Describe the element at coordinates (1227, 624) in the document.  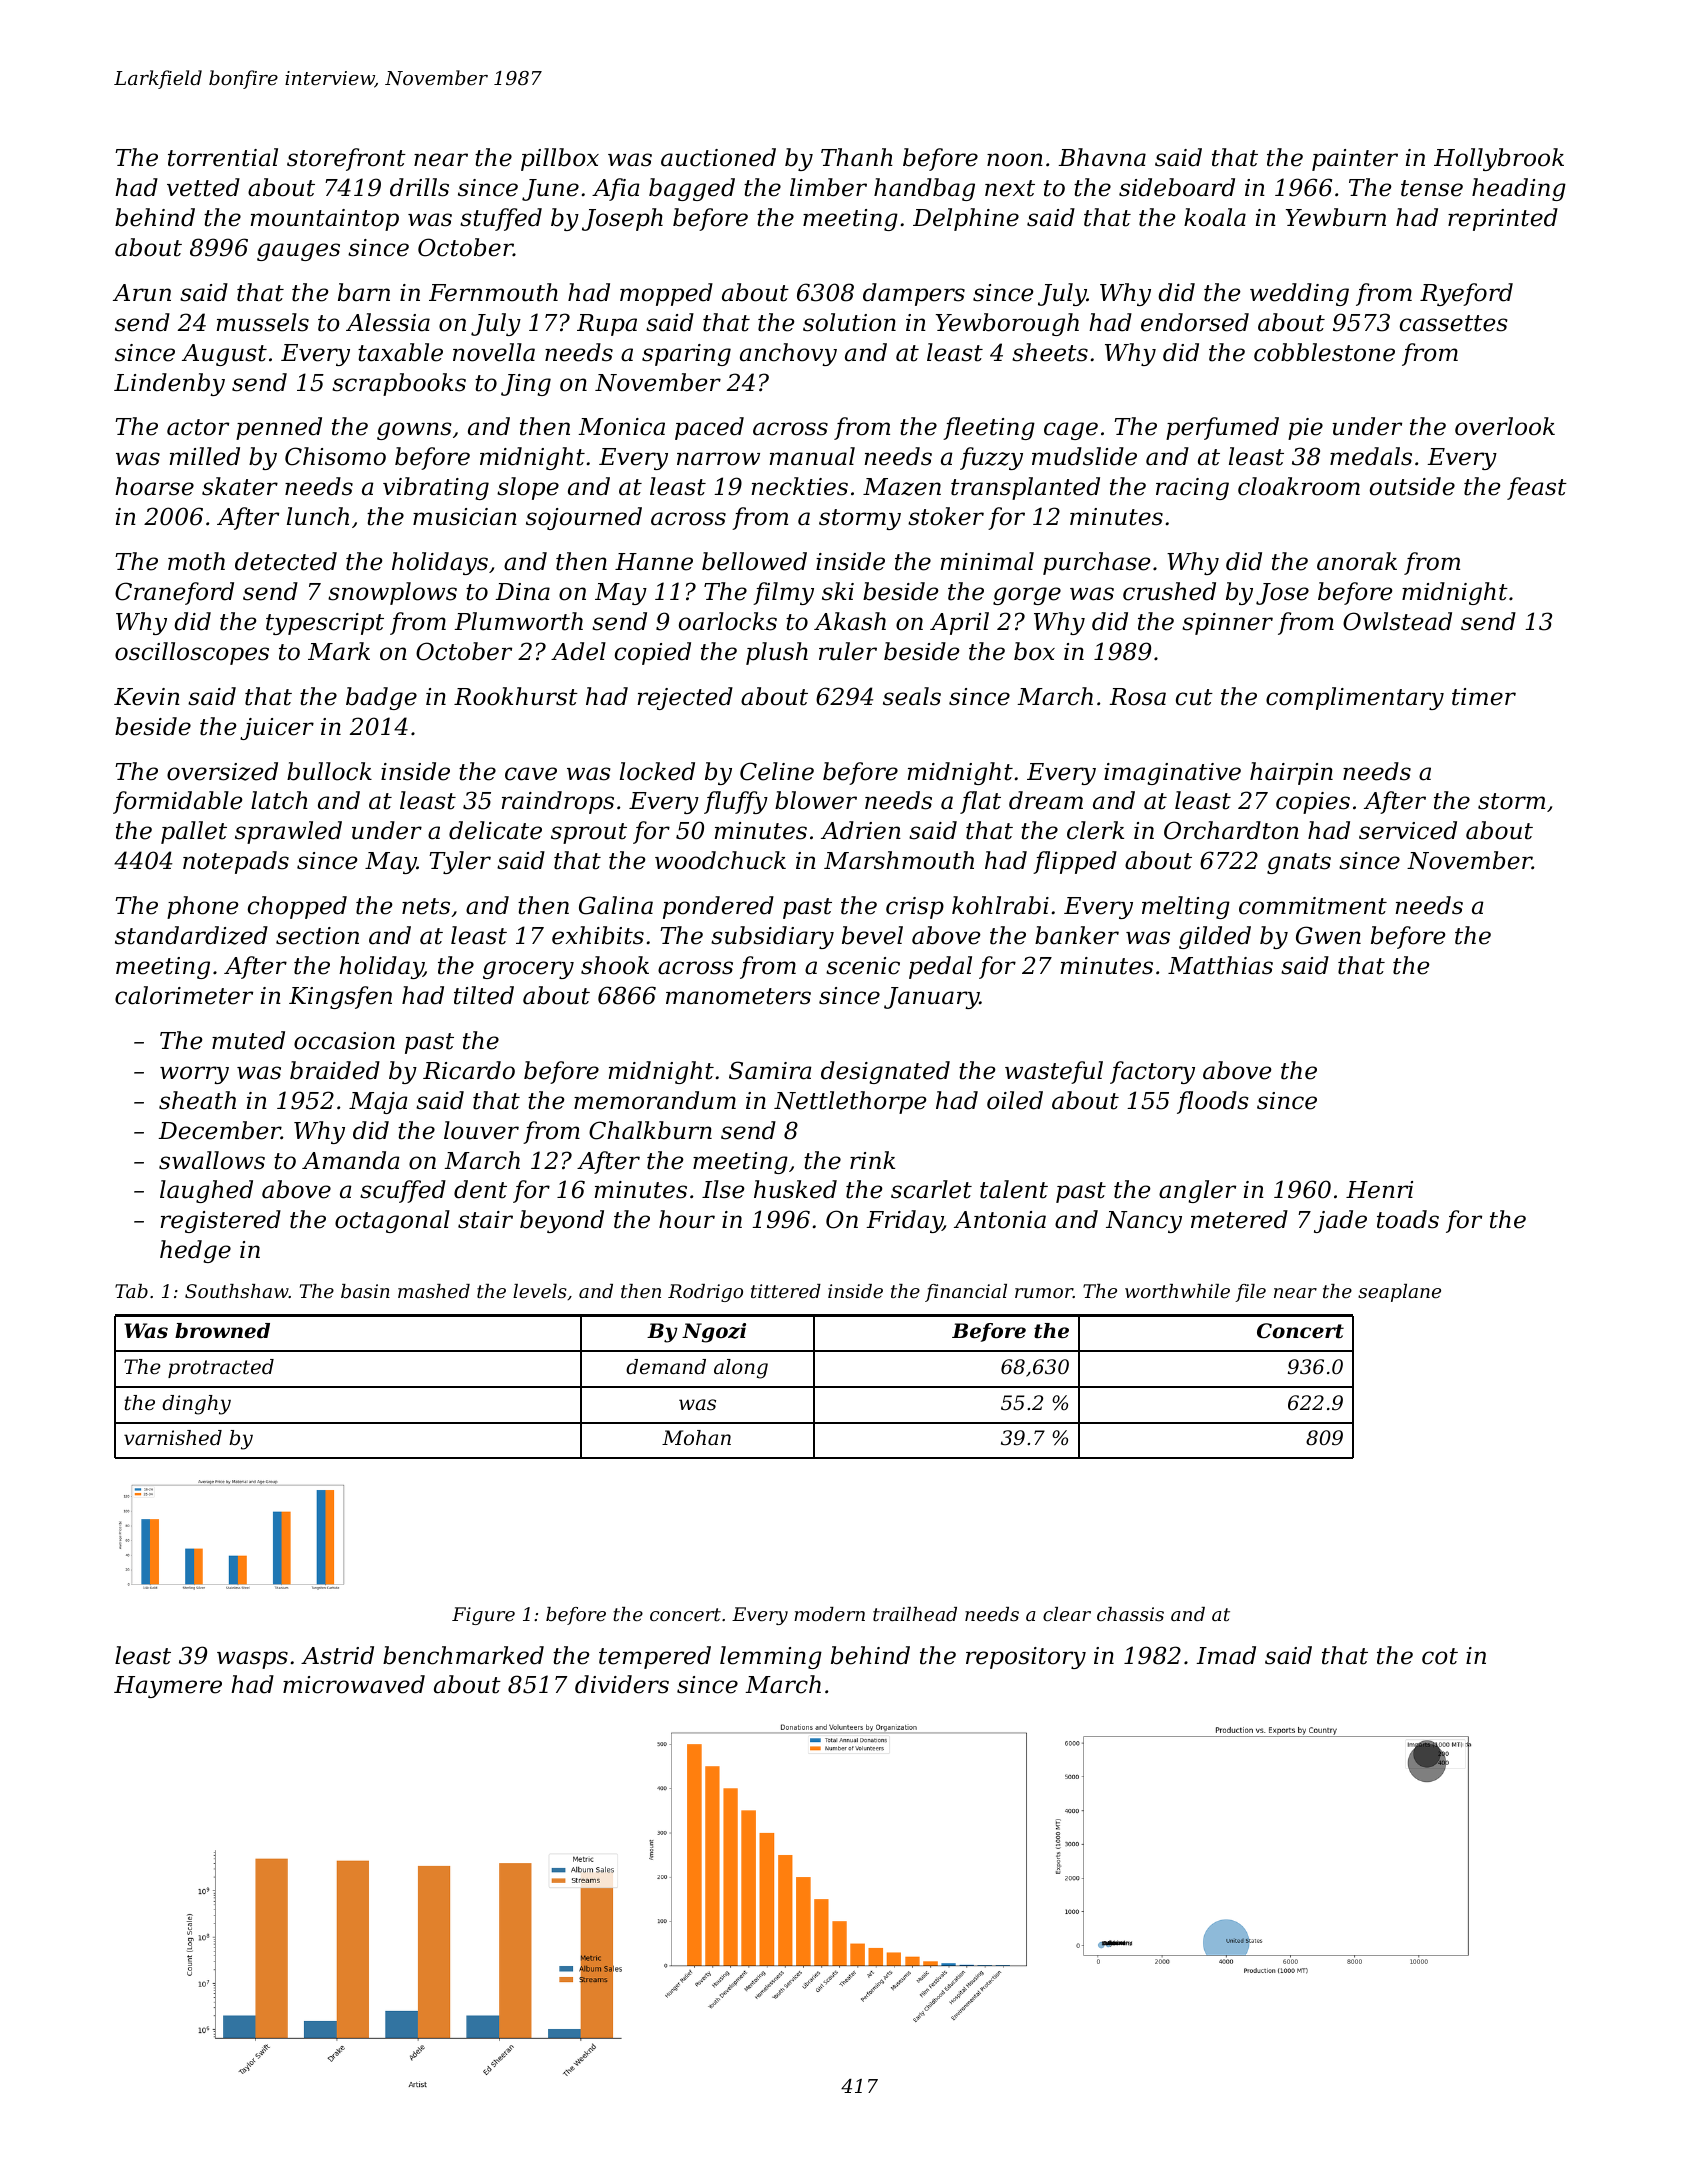
I see `spinner` at that location.
